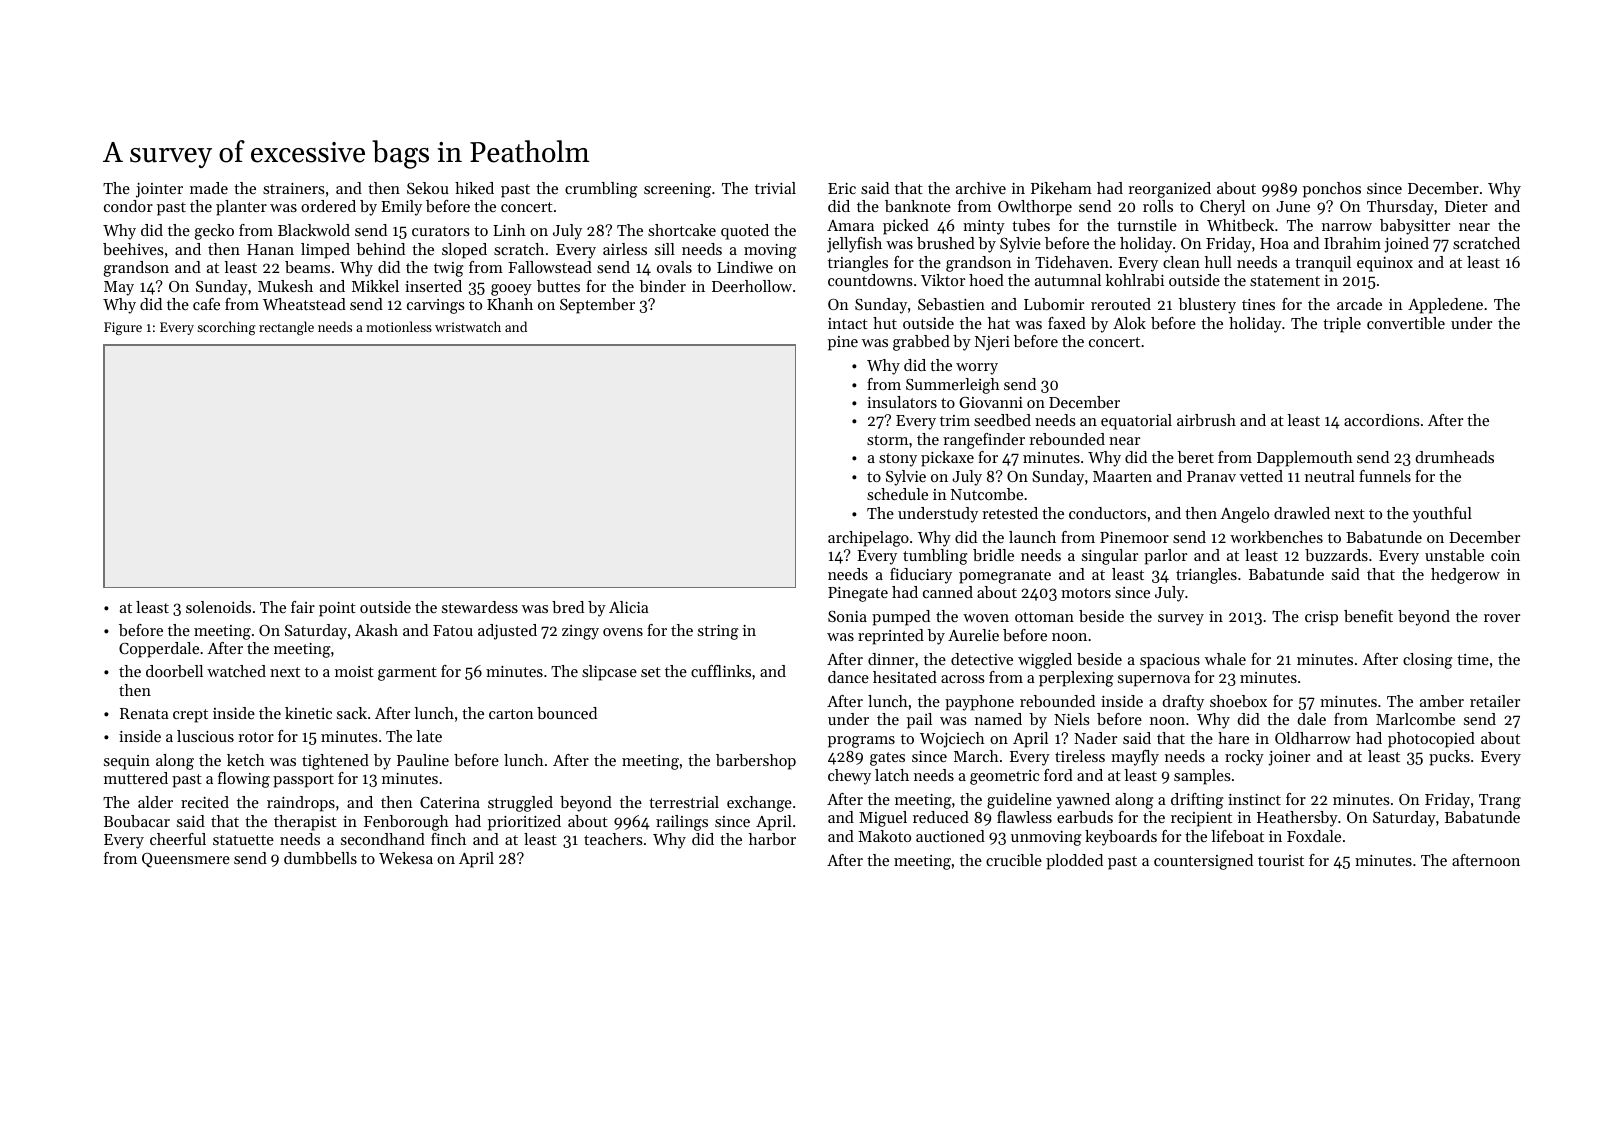 The height and width of the screenshot is (1148, 1624). What do you see at coordinates (1244, 758) in the screenshot?
I see `rocky` at bounding box center [1244, 758].
